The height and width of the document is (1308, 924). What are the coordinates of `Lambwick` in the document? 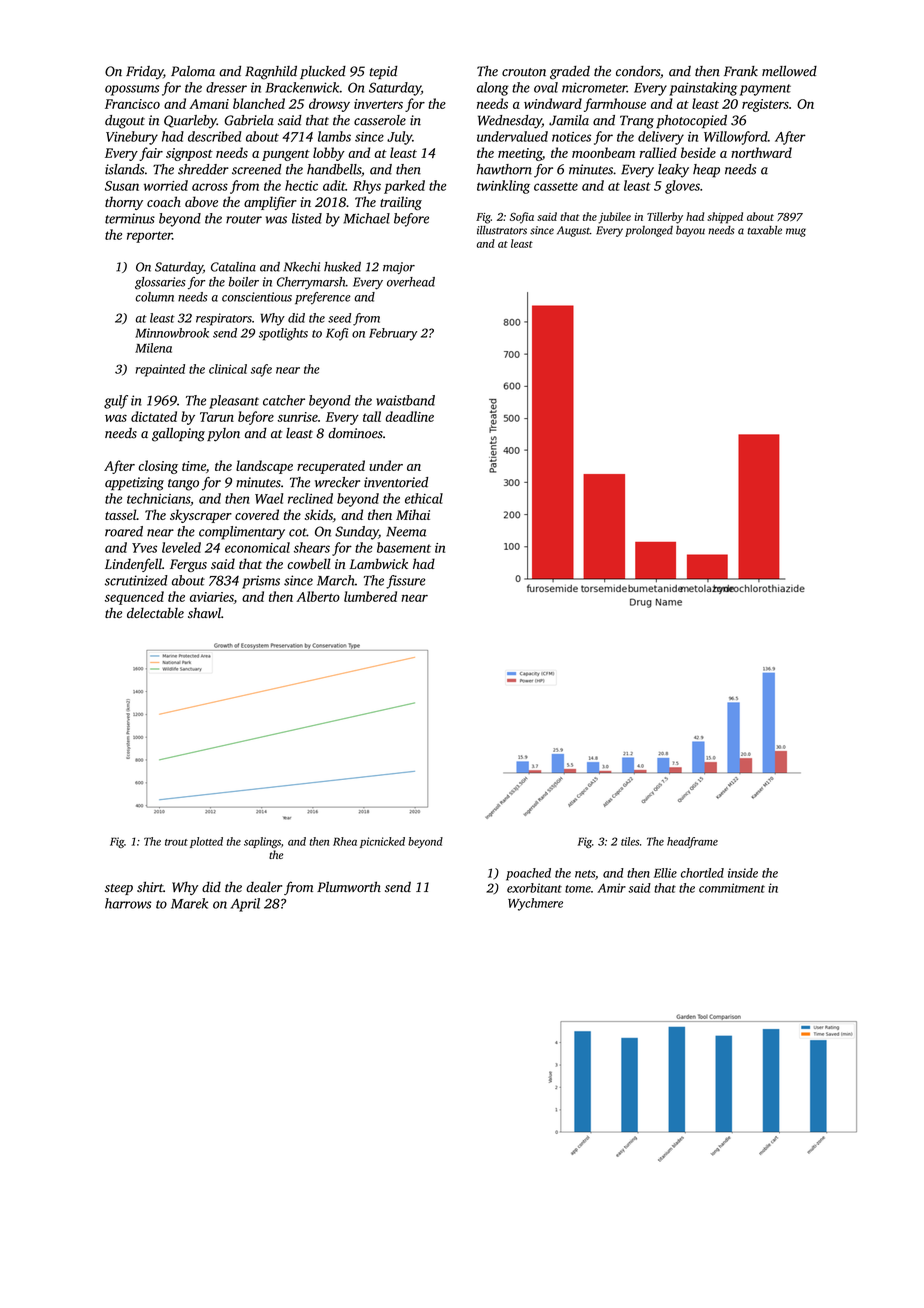 It's located at (378, 563).
